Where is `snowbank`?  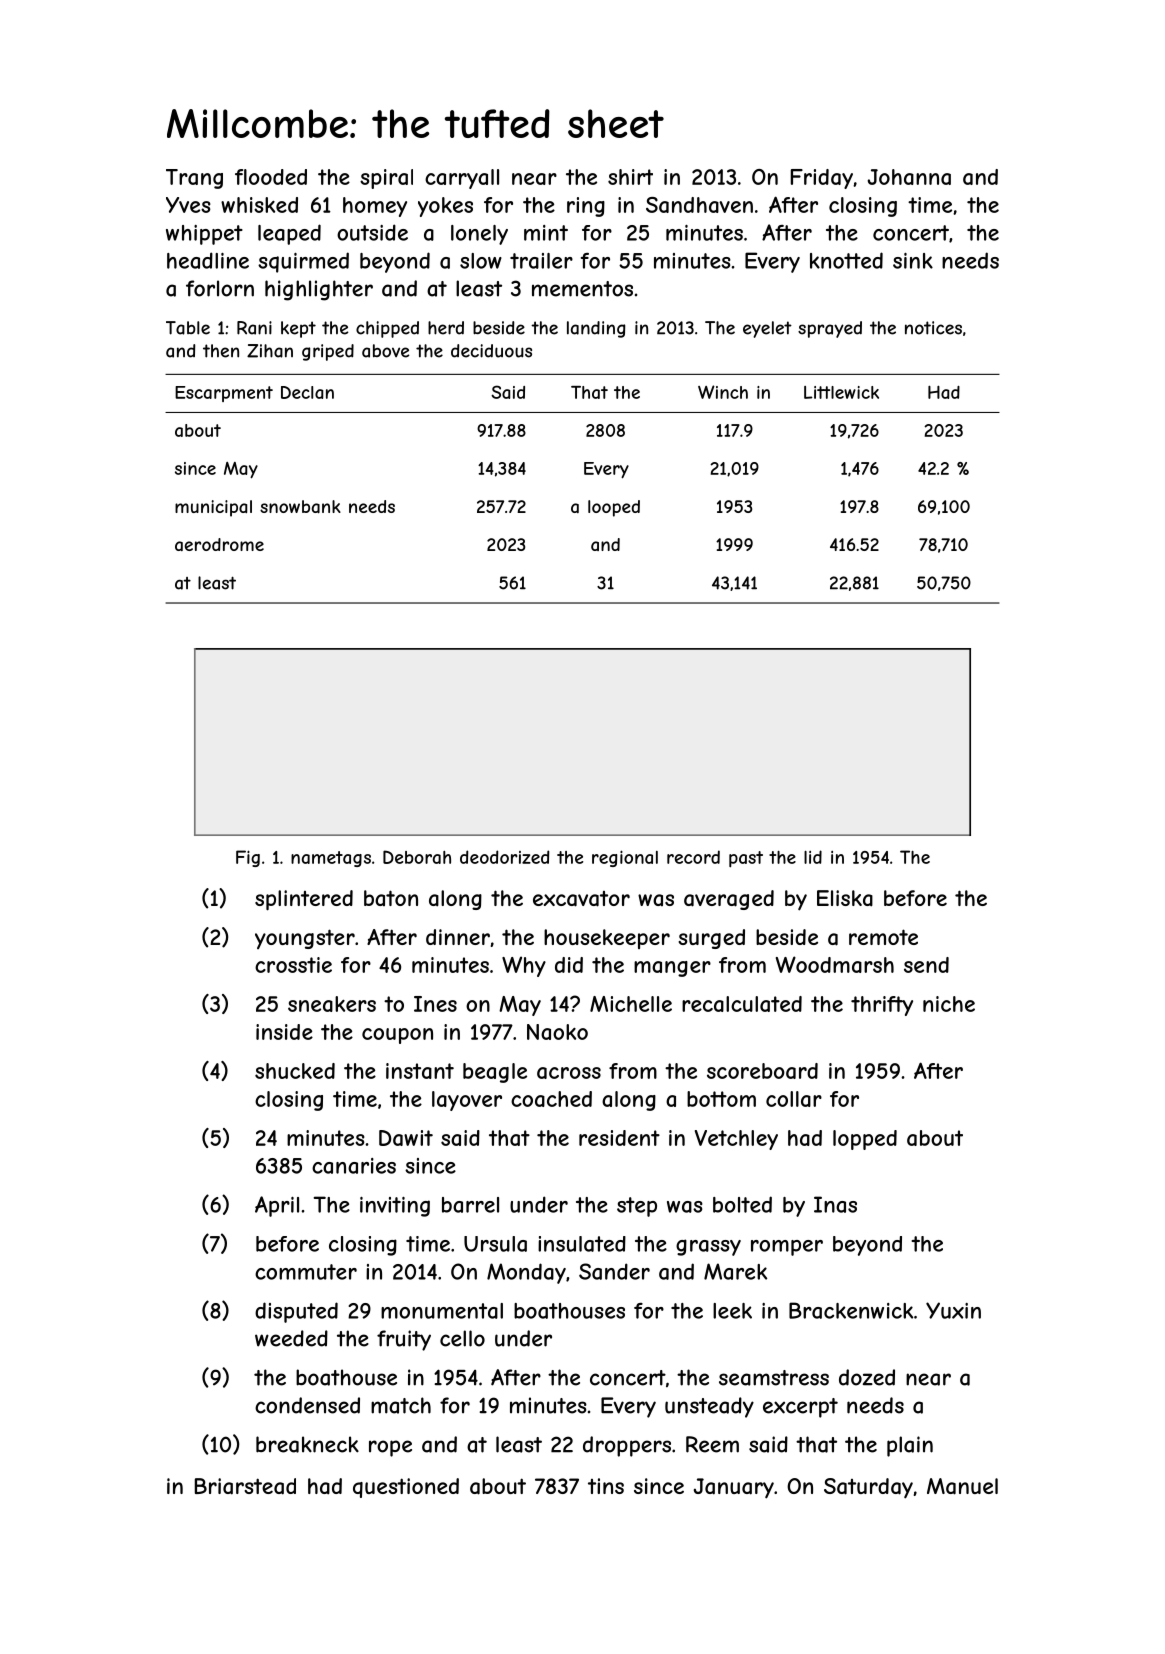
snowbank is located at coordinates (300, 506).
